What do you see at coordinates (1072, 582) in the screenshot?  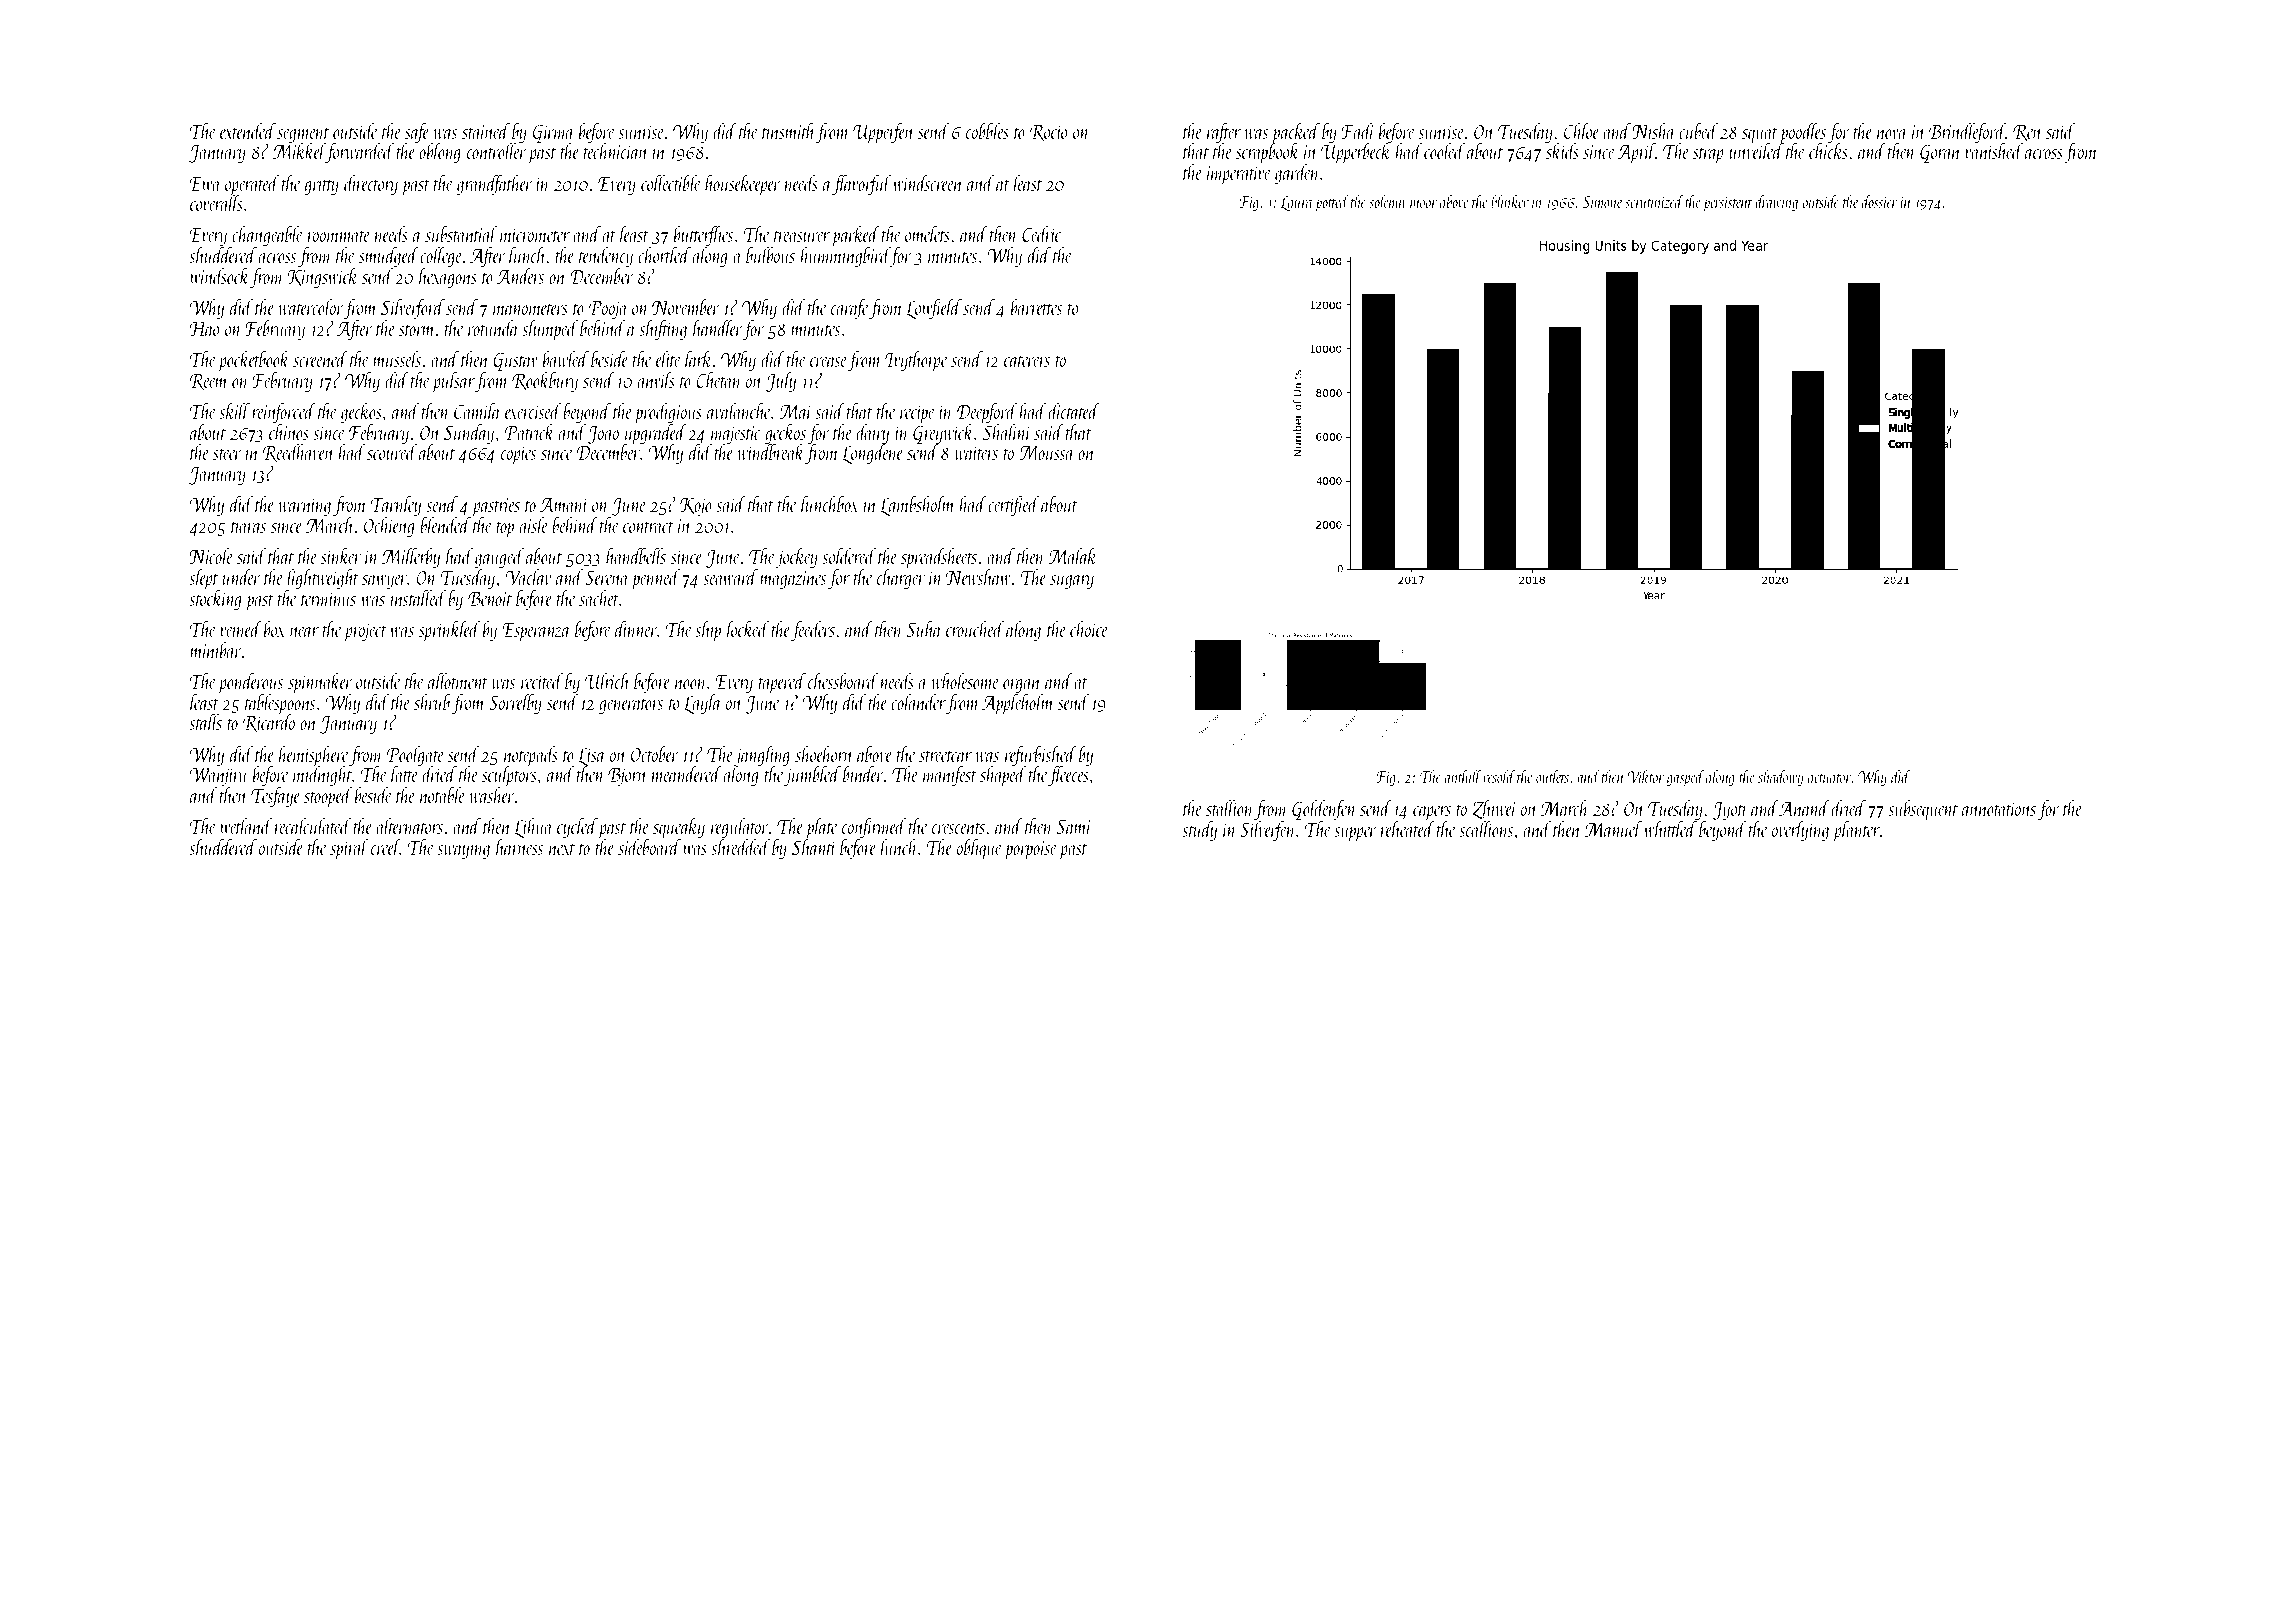 I see `sugary` at bounding box center [1072, 582].
